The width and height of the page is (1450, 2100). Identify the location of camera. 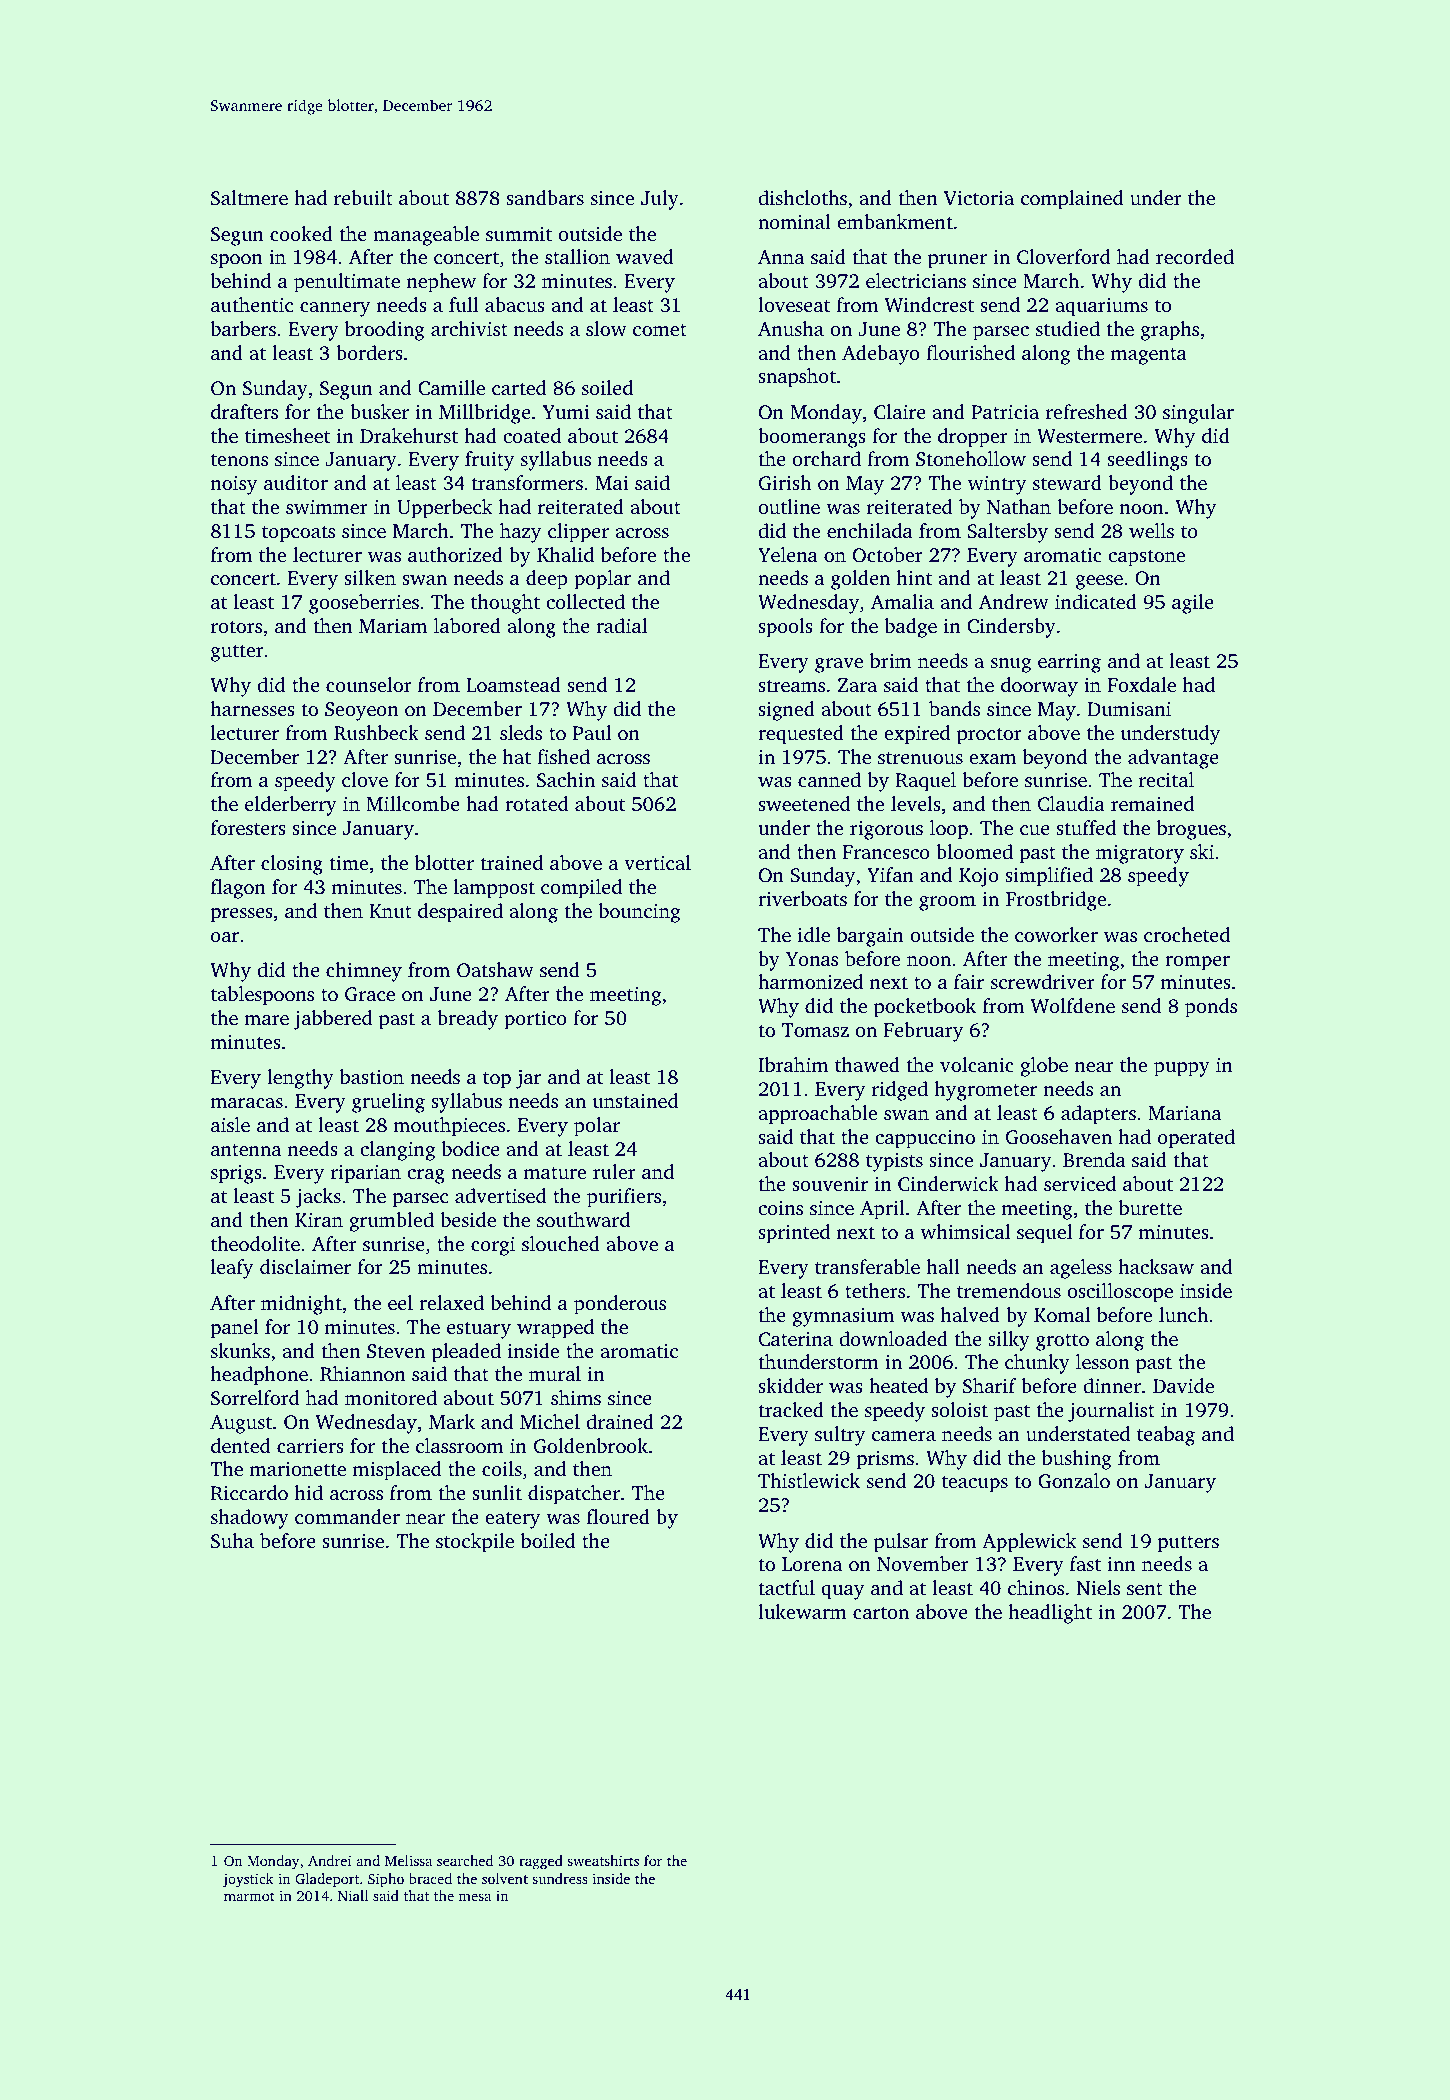
(904, 1436).
